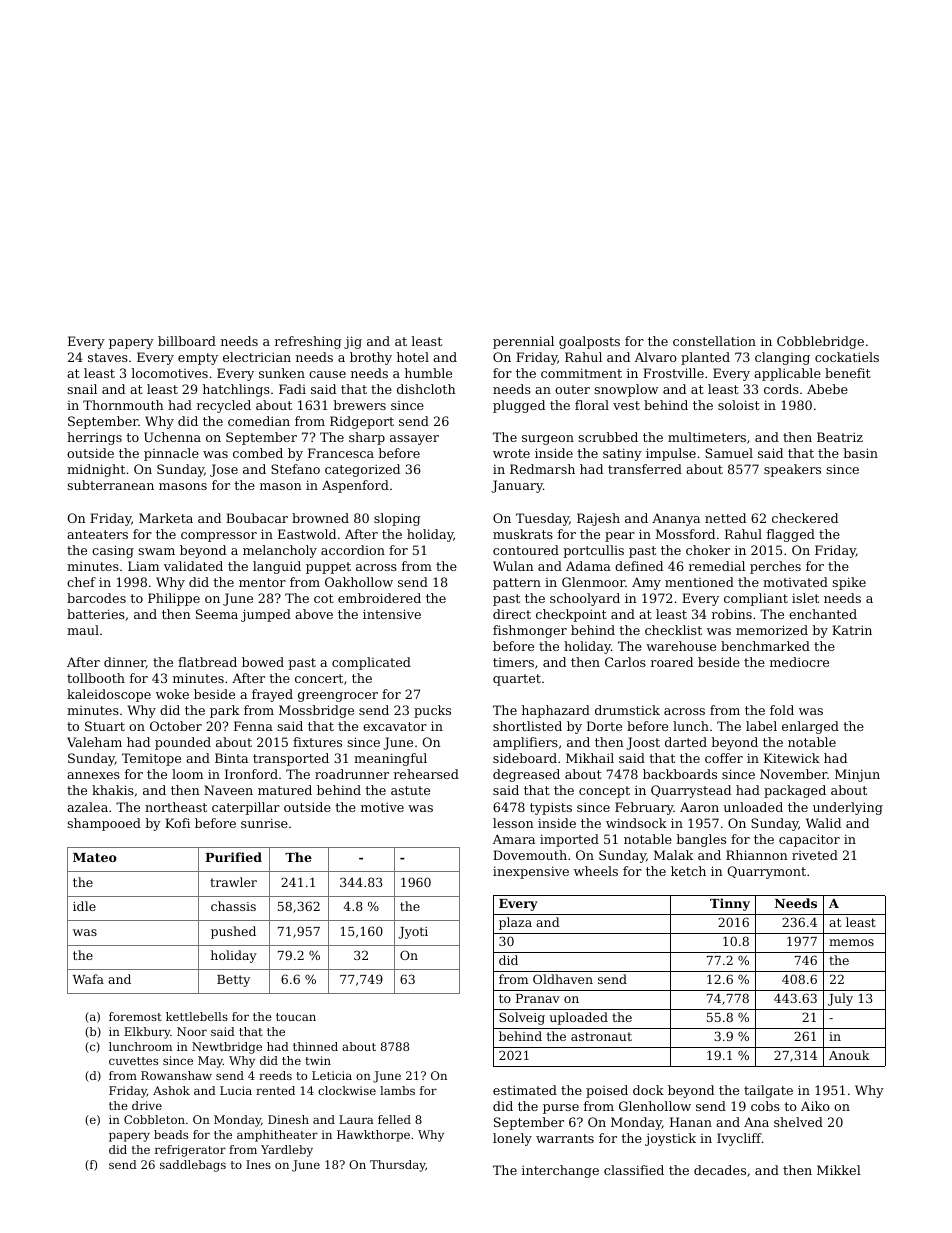  What do you see at coordinates (656, 357) in the image?
I see `Alvaro` at bounding box center [656, 357].
